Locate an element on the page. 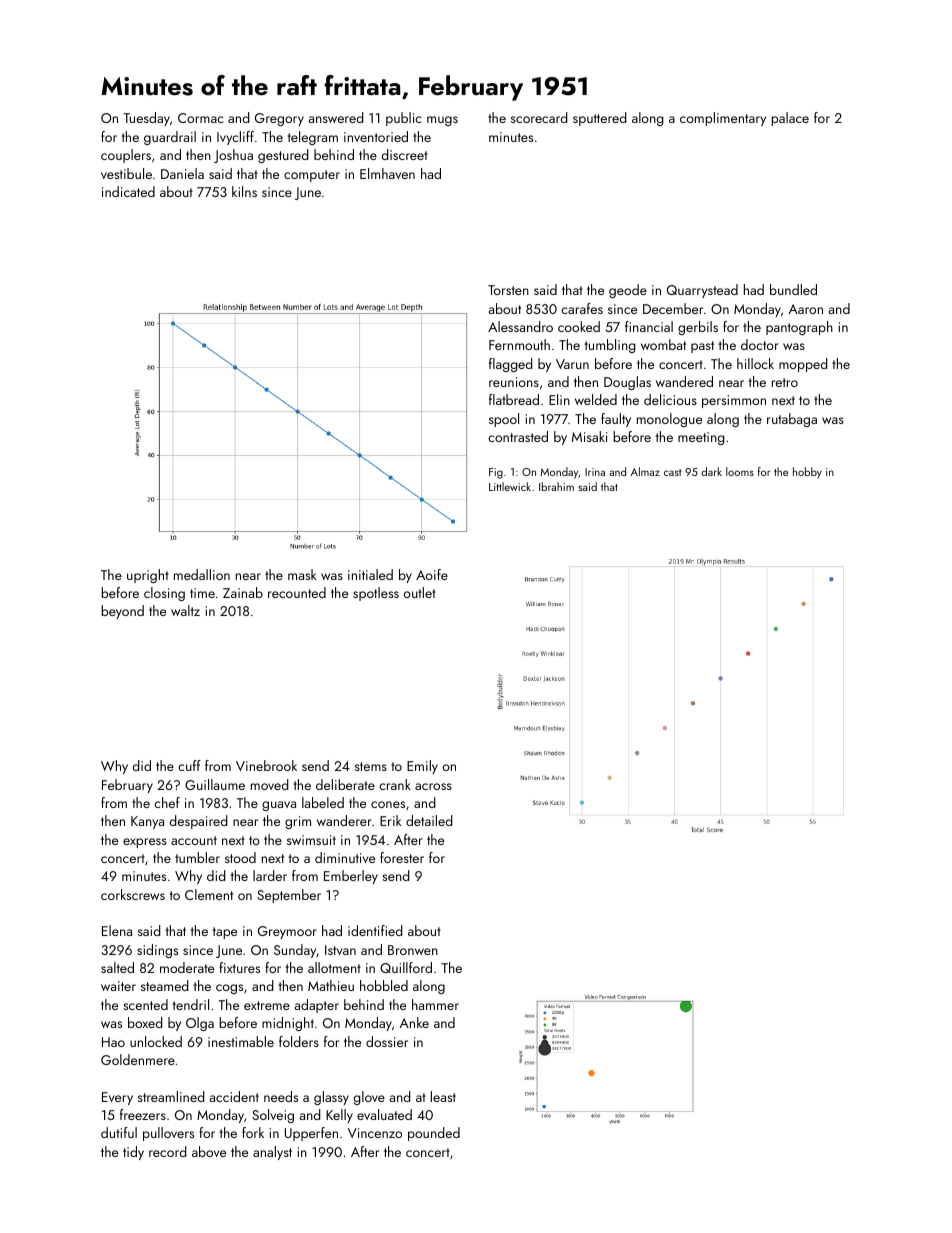 Image resolution: width=952 pixels, height=1233 pixels. Elmhaven is located at coordinates (387, 173).
